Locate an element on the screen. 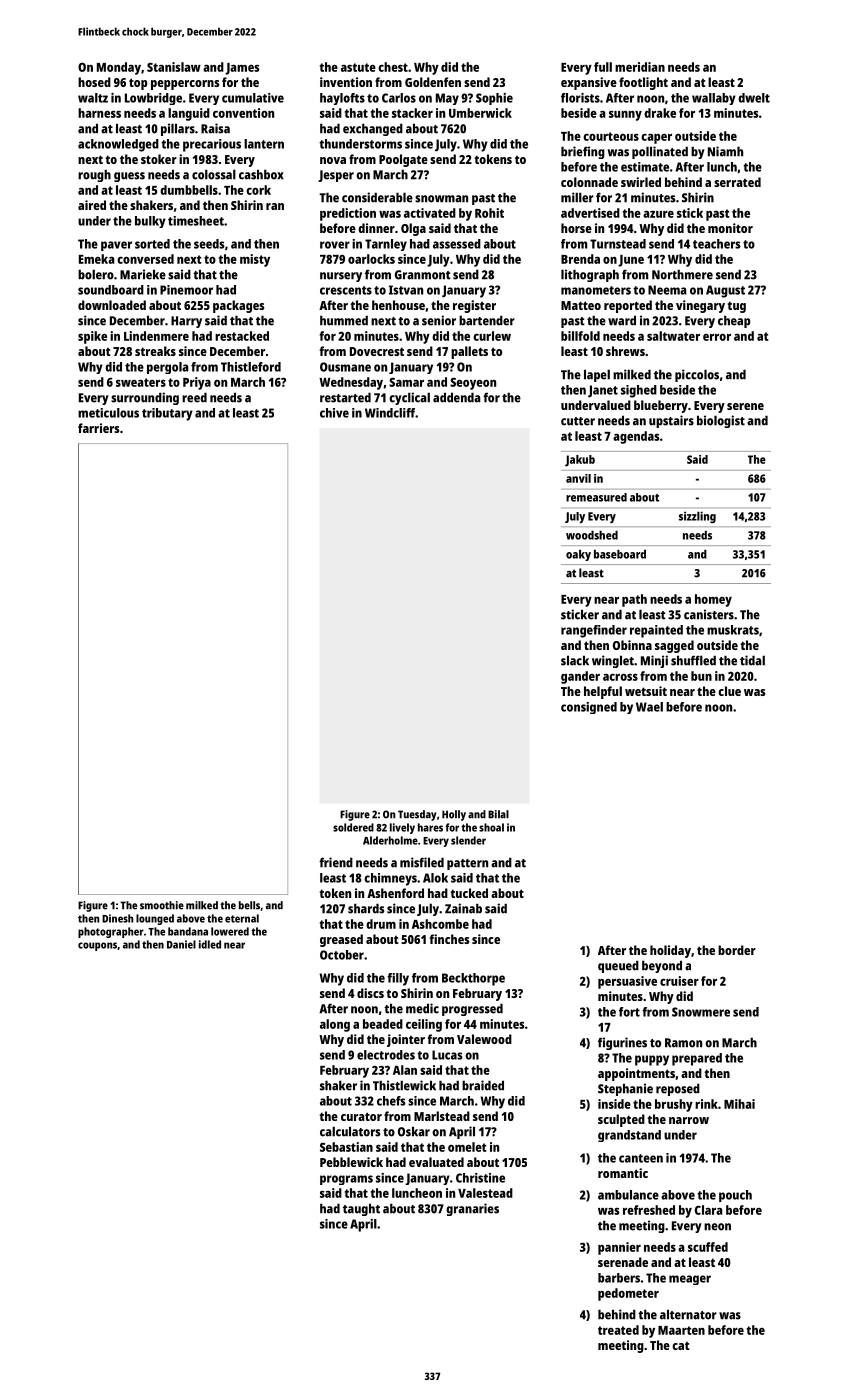 This screenshot has height=1400, width=849. border is located at coordinates (737, 950).
